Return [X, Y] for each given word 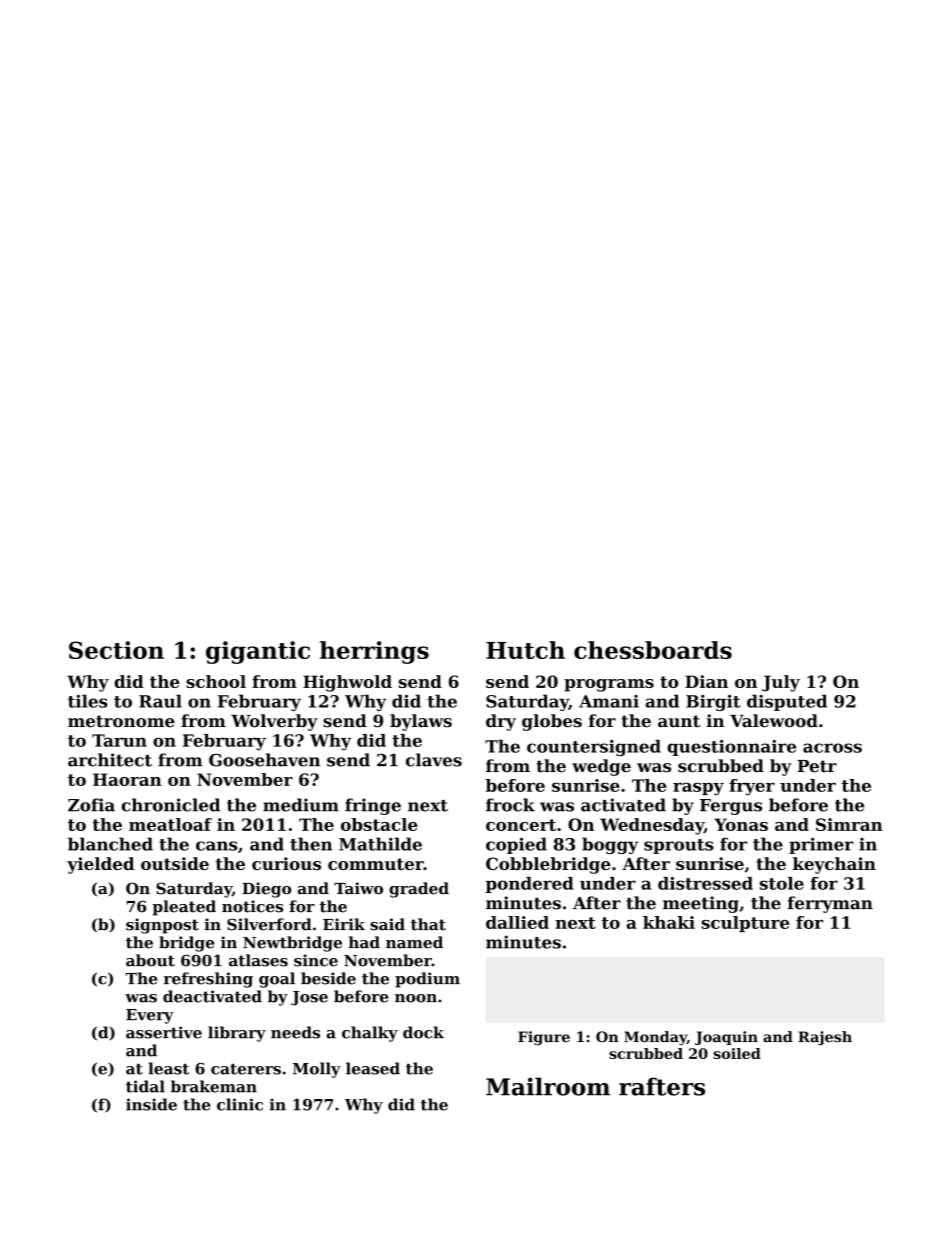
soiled [737, 1053]
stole [782, 883]
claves [434, 760]
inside [151, 1104]
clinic [240, 1104]
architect [110, 760]
